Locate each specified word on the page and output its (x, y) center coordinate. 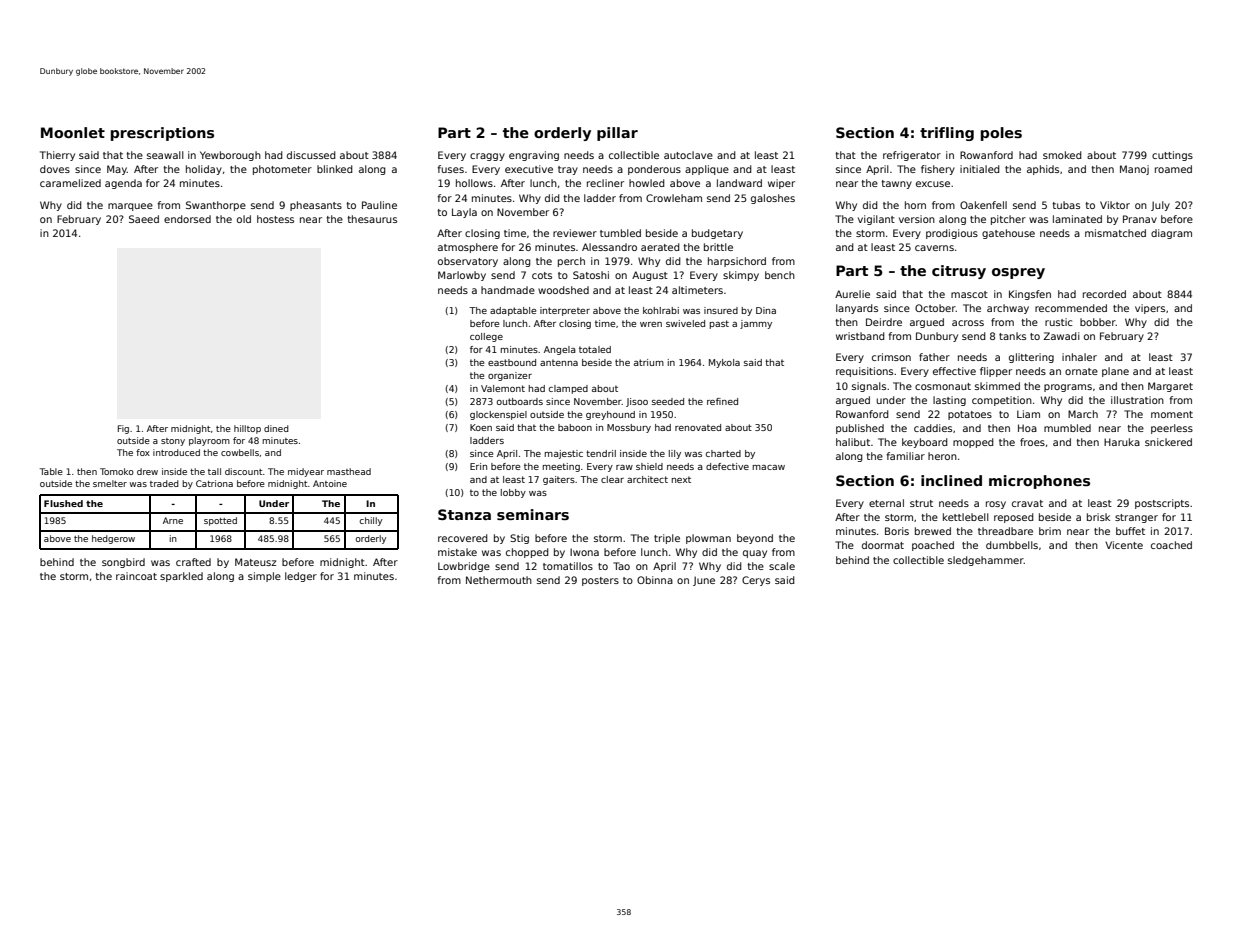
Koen (481, 427)
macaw (769, 467)
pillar (617, 134)
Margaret (1170, 387)
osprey (1018, 273)
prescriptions (162, 134)
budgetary (717, 234)
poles (1001, 134)
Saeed (144, 219)
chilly (370, 521)
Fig (123, 429)
